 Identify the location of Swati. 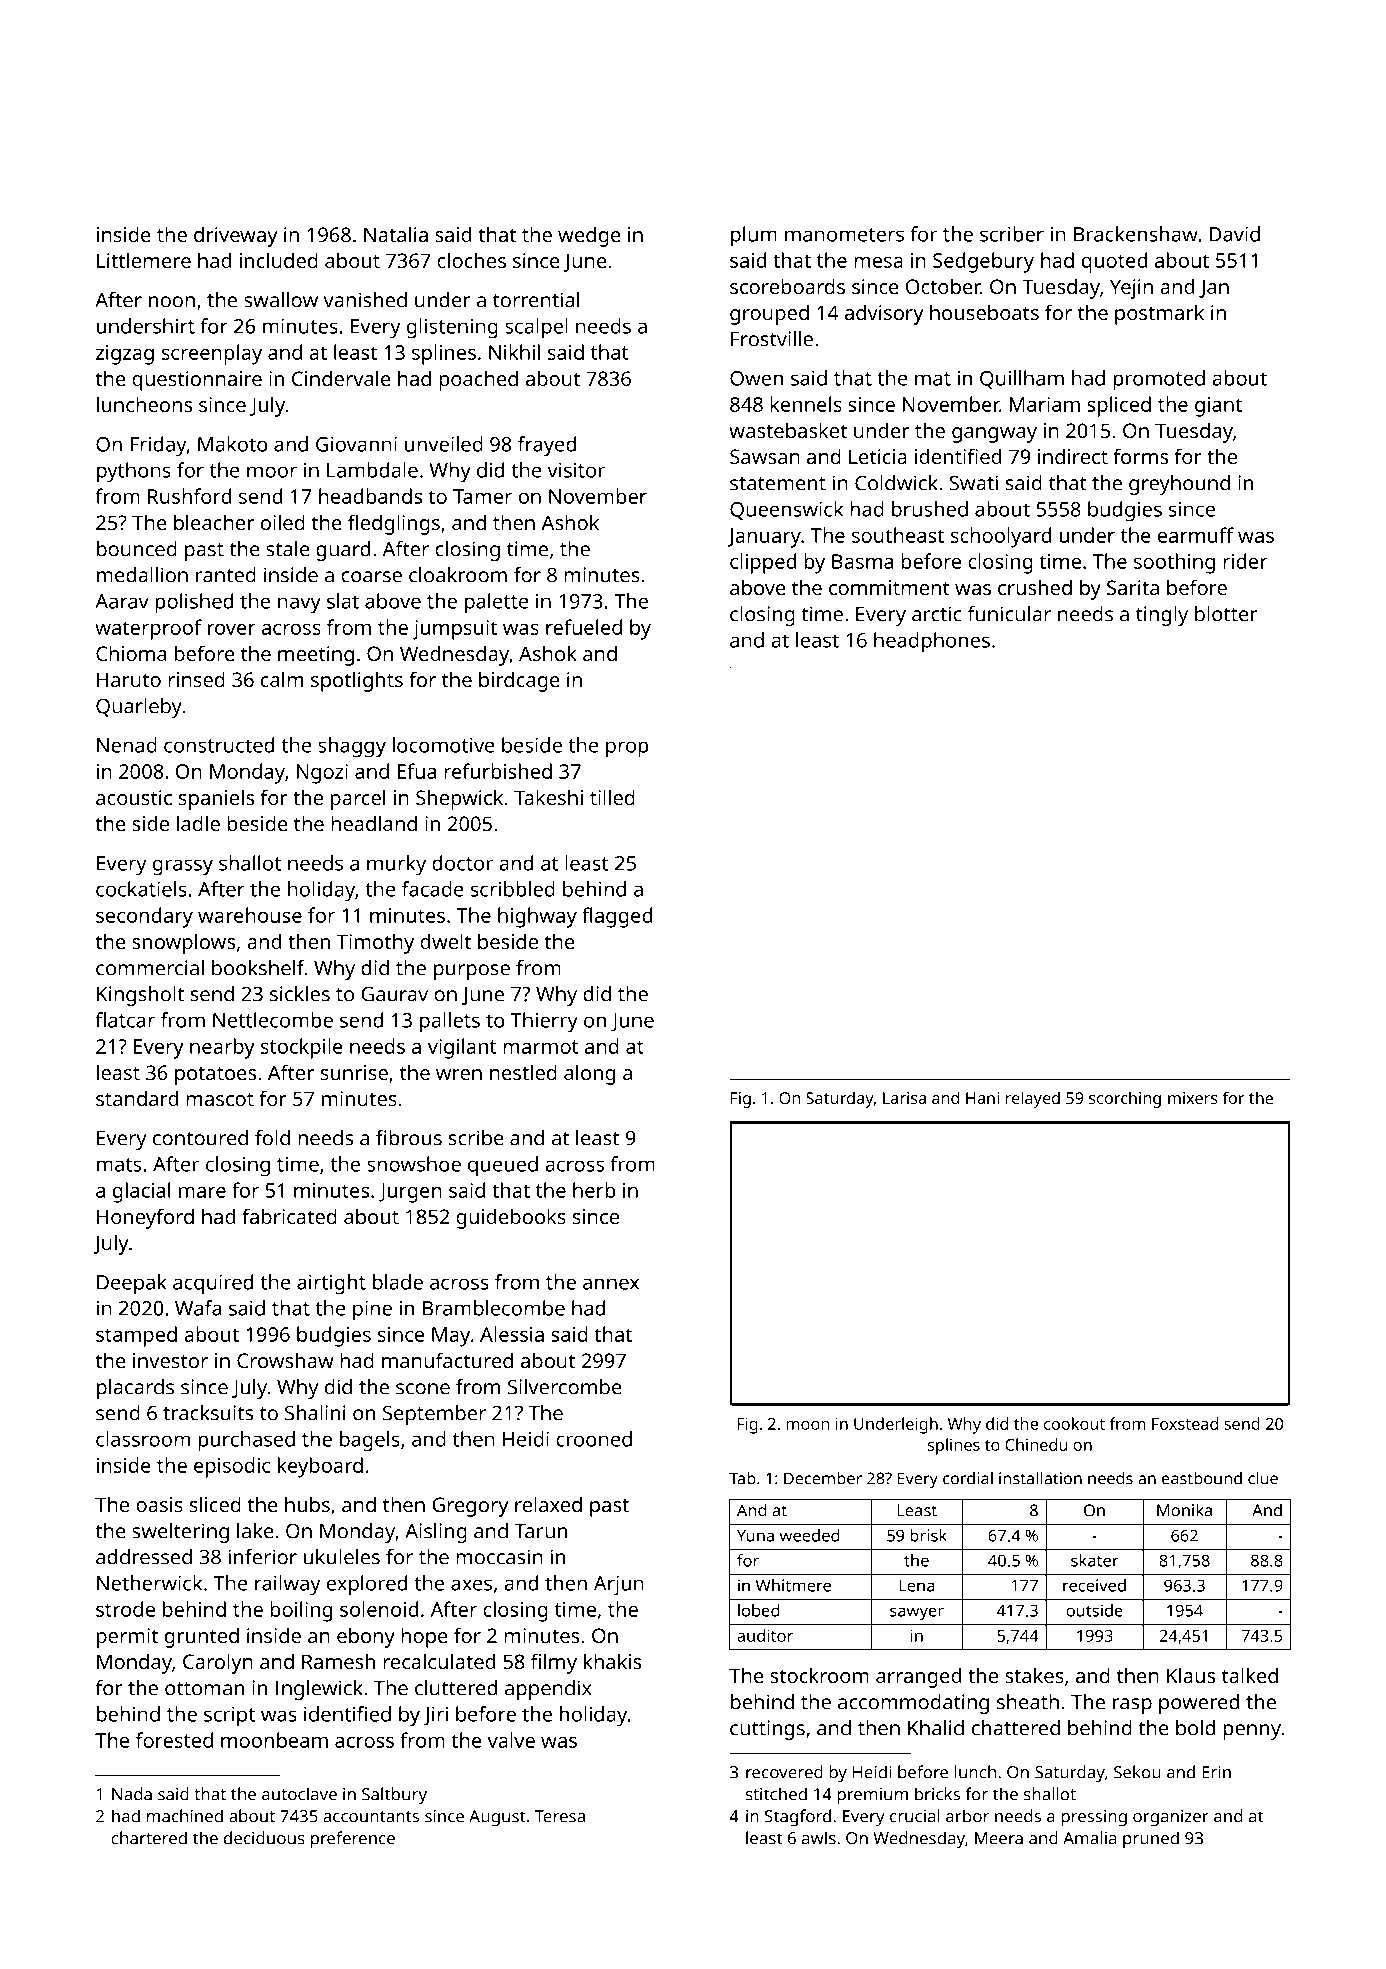
(974, 483).
